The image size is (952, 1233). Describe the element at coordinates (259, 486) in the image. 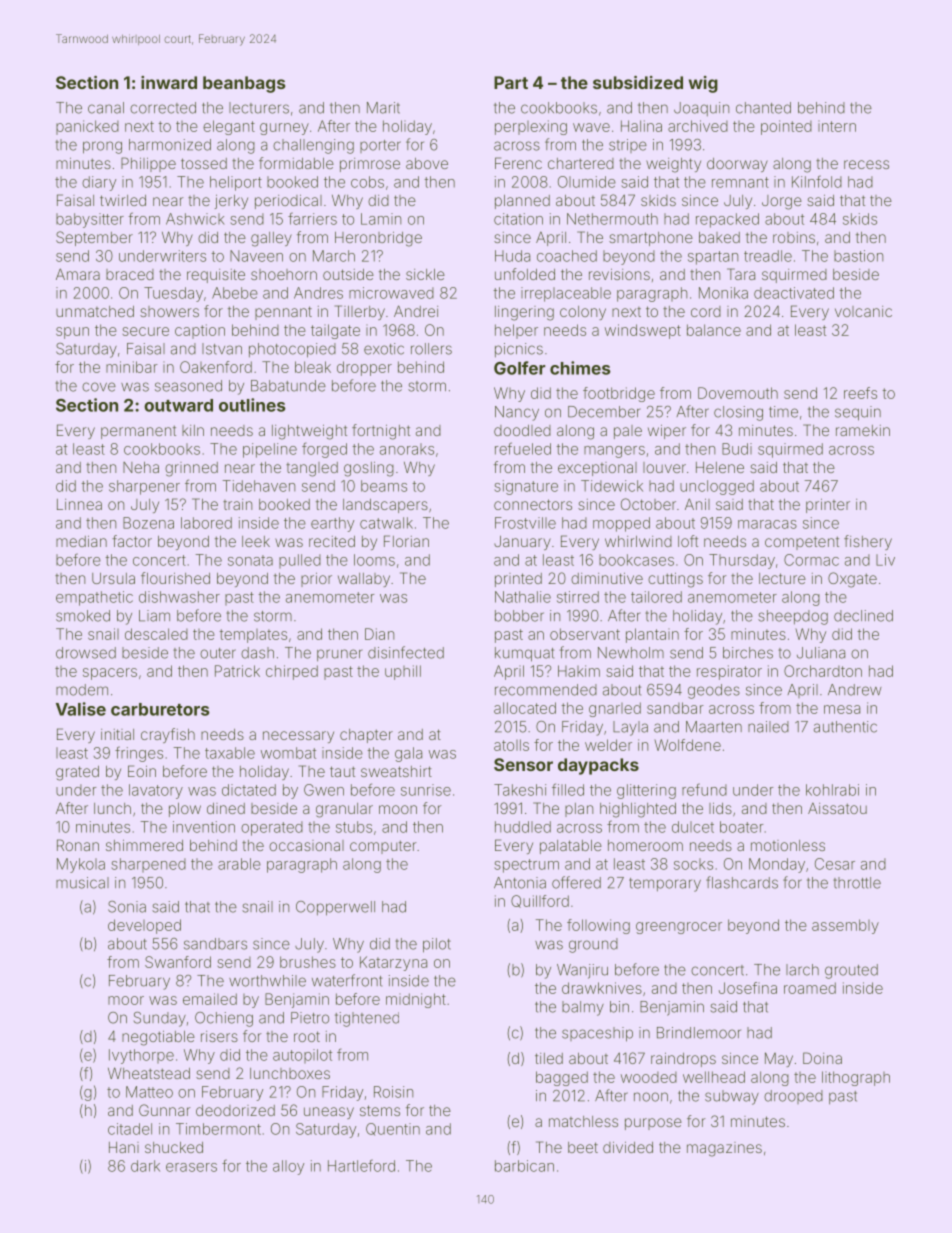

I see `Tidehaven` at that location.
